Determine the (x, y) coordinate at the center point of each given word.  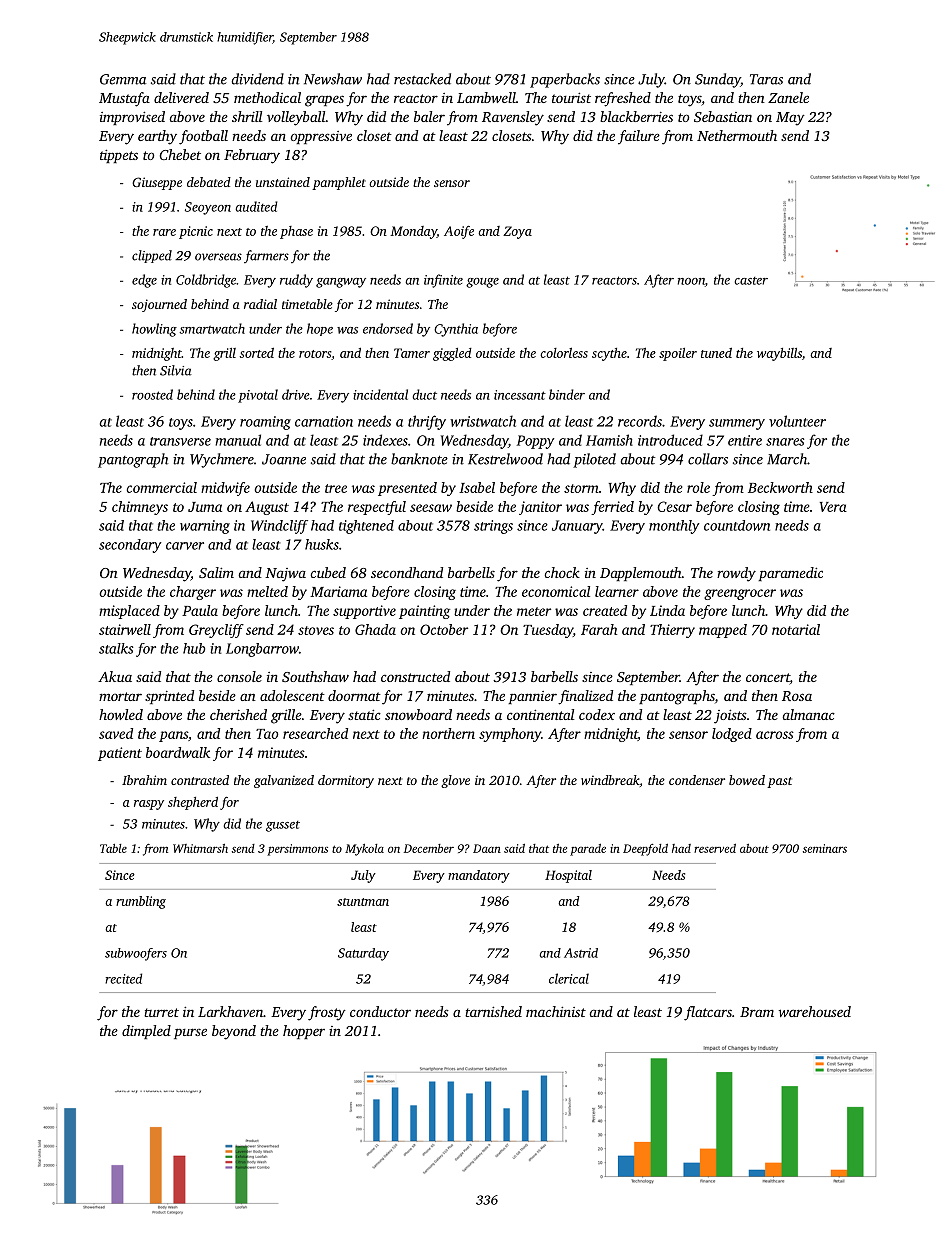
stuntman (363, 902)
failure (639, 137)
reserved (715, 848)
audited (256, 206)
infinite (443, 281)
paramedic (791, 574)
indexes (385, 440)
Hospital (568, 876)
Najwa (285, 575)
